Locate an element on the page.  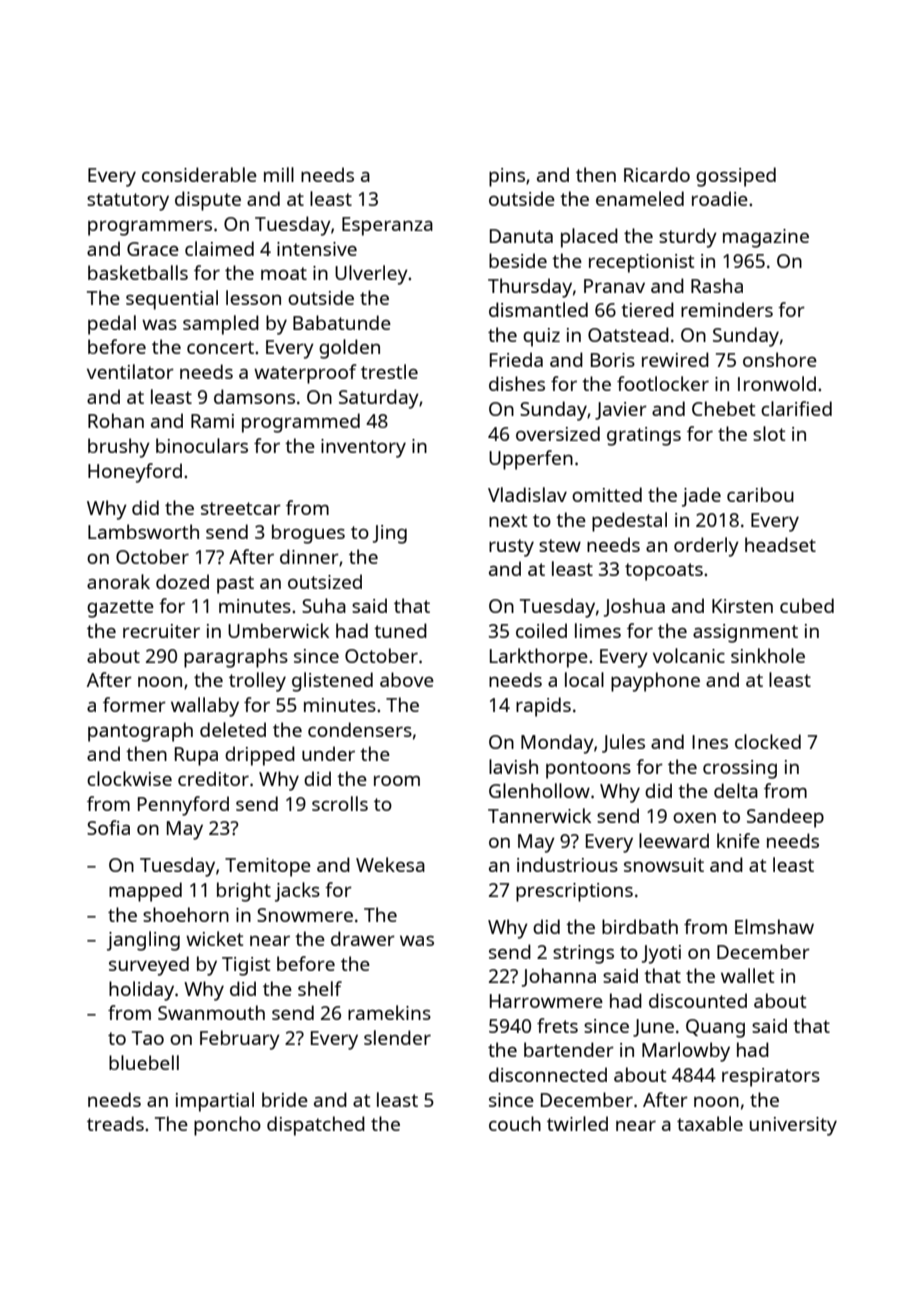
dishes is located at coordinates (517, 383).
